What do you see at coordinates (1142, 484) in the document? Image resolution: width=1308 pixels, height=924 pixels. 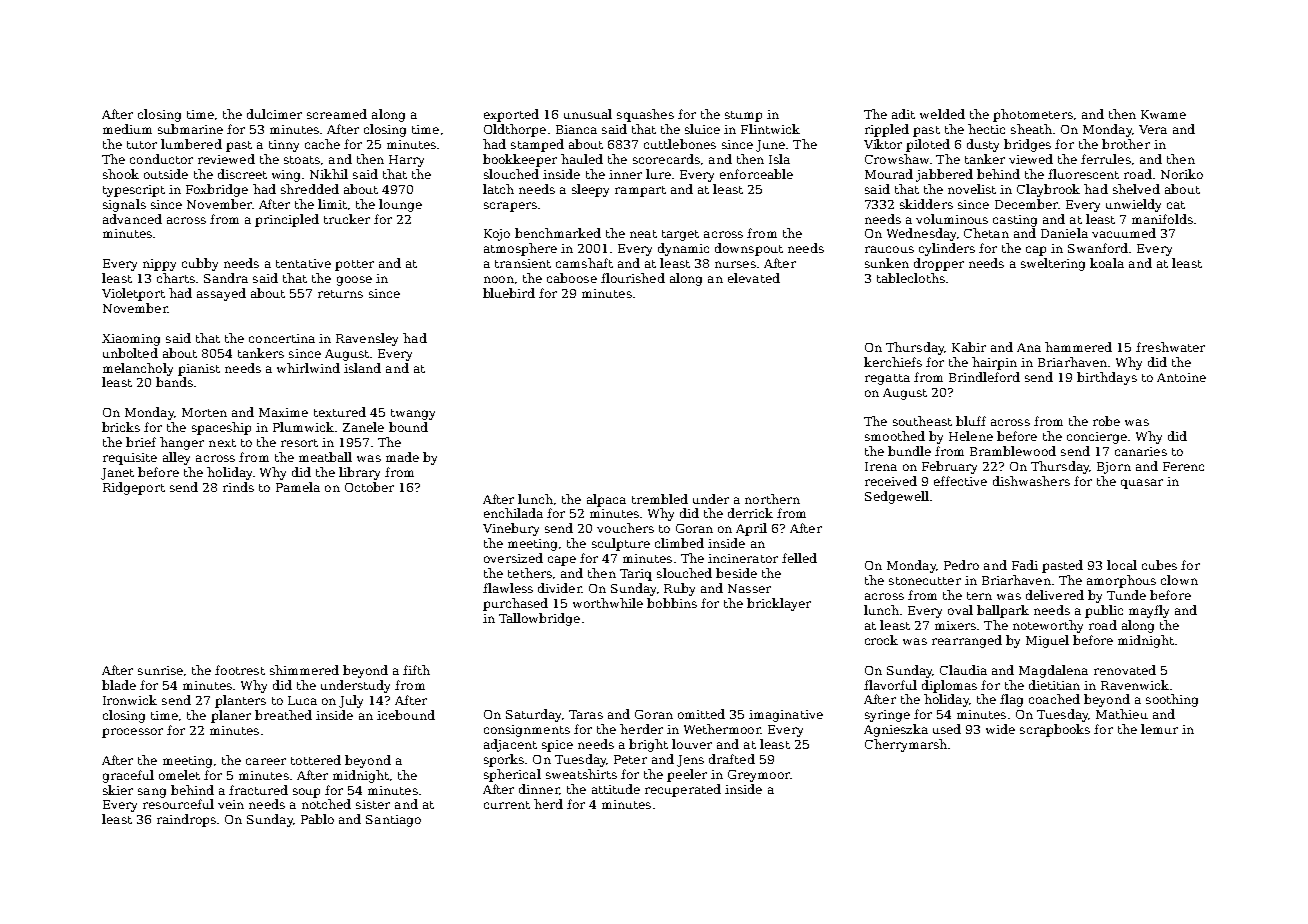 I see `quasar` at bounding box center [1142, 484].
